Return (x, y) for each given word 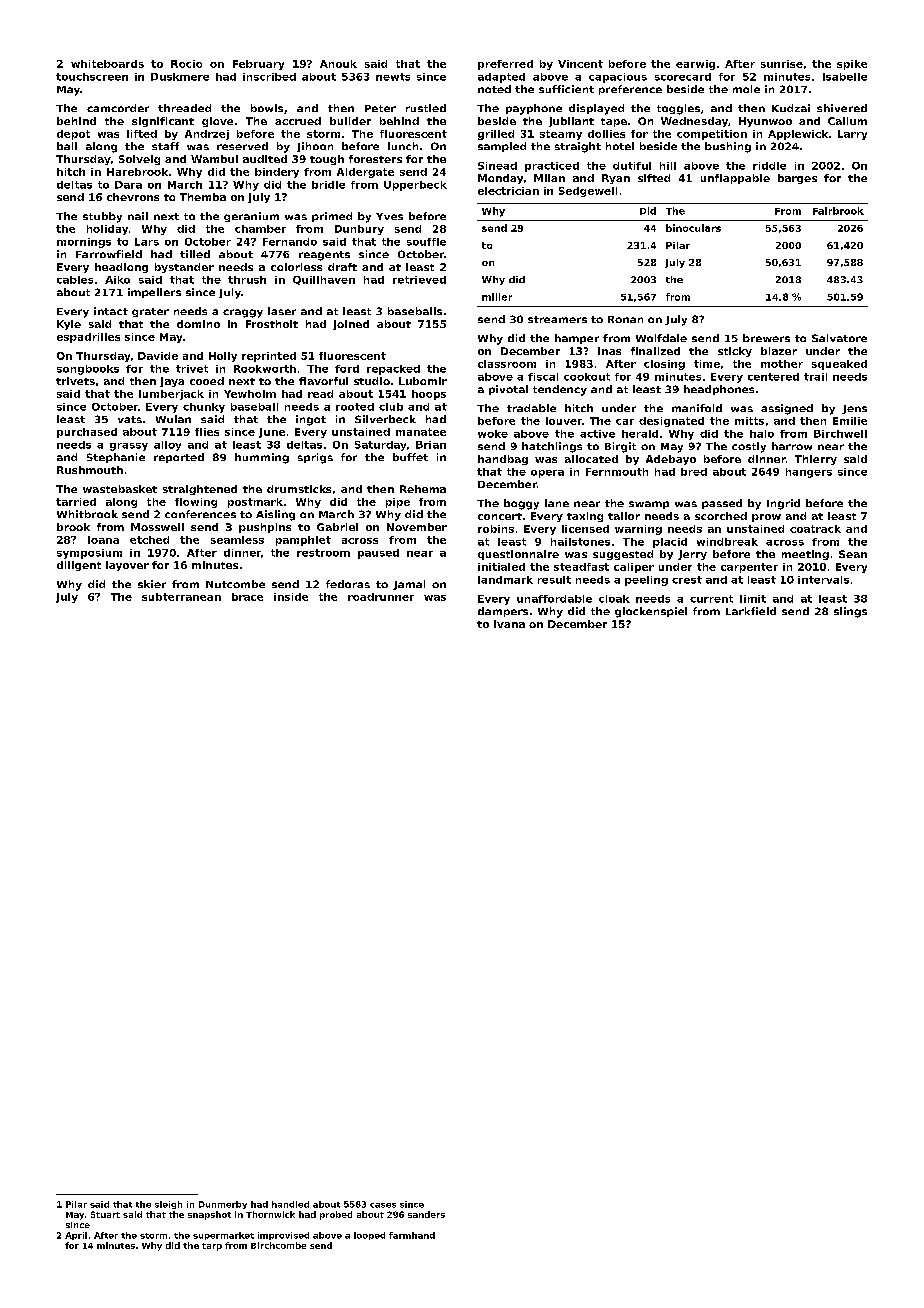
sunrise (782, 64)
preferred (505, 65)
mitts (749, 421)
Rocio (186, 64)
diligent (79, 566)
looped (369, 1236)
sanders (426, 1214)
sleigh (168, 1205)
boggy (521, 504)
